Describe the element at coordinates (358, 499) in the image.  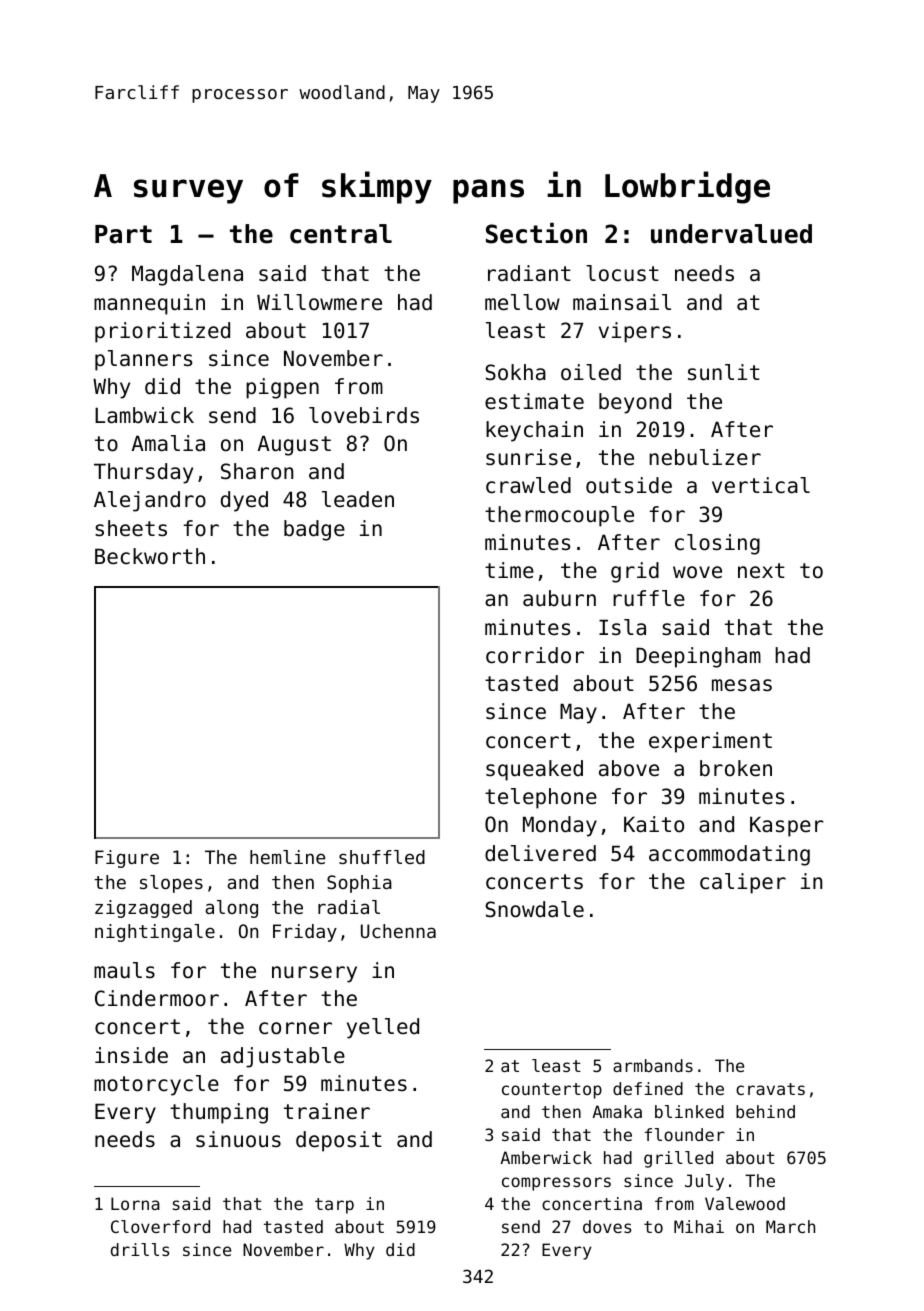
I see `leaden` at that location.
